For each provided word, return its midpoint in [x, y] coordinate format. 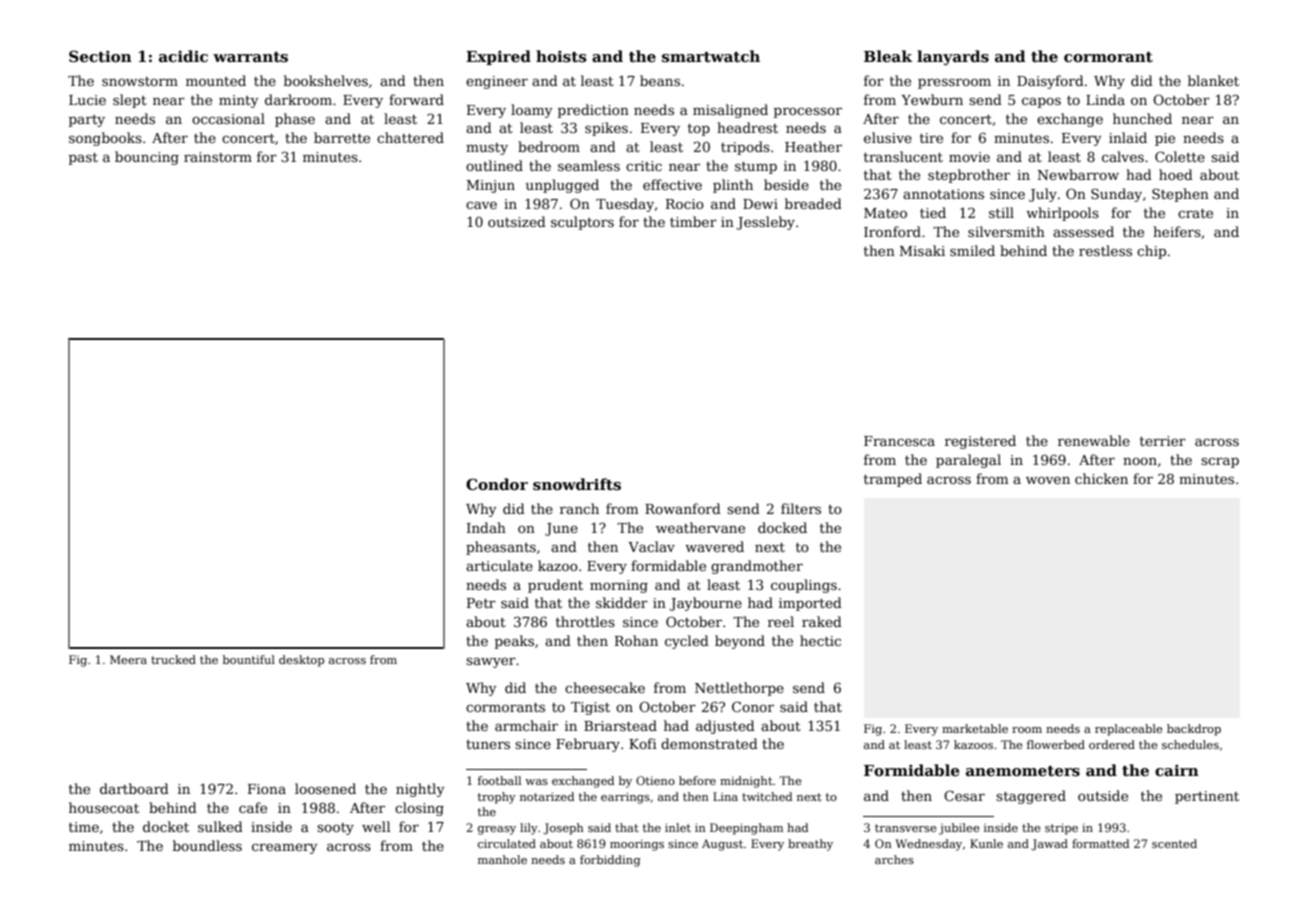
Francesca [899, 441]
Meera [128, 659]
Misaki [922, 250]
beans [660, 80]
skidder [622, 602]
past [83, 159]
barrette [342, 137]
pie [1165, 139]
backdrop [1194, 730]
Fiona [267, 789]
